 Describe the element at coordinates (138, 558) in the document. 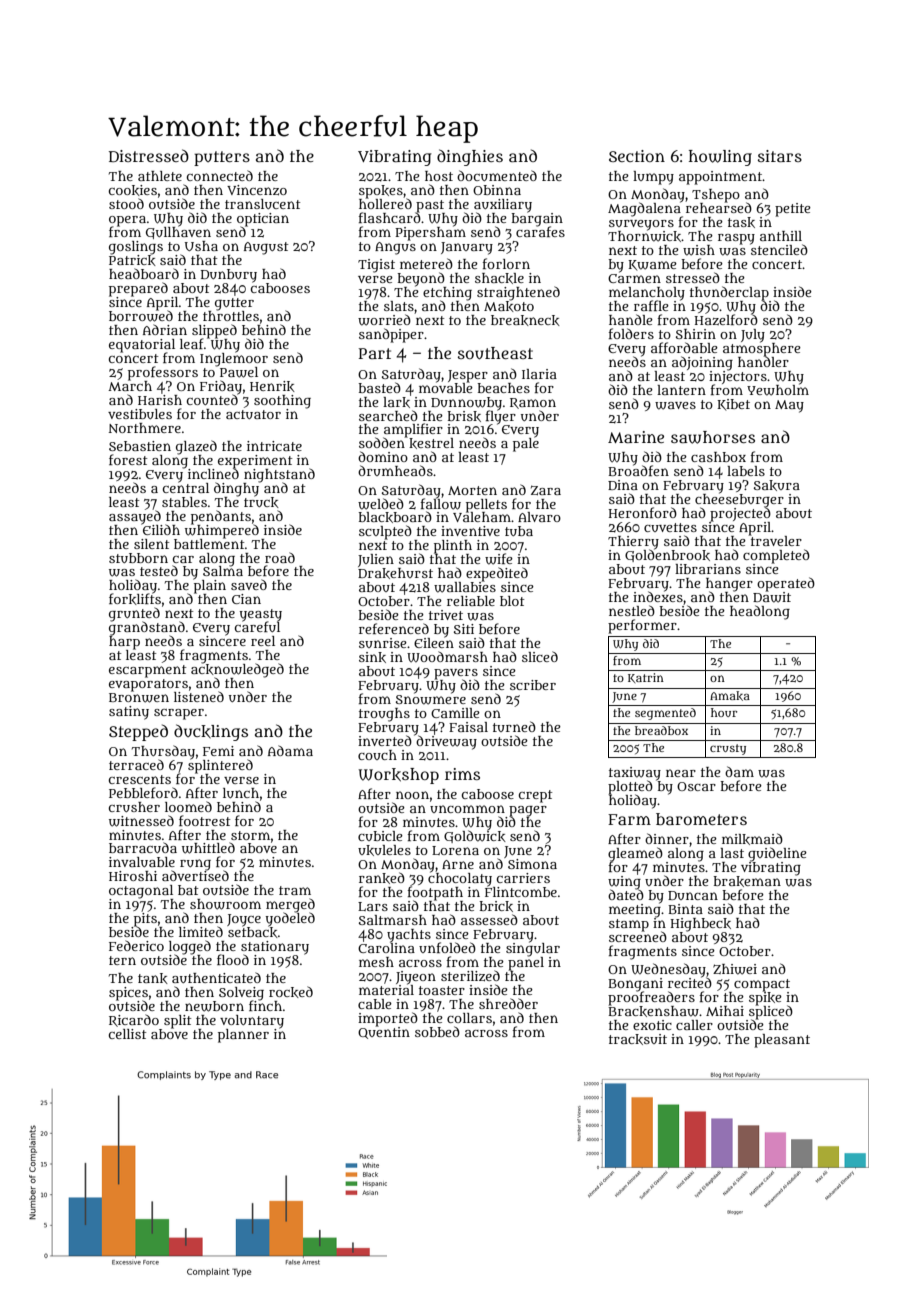

I see `stubborn` at that location.
